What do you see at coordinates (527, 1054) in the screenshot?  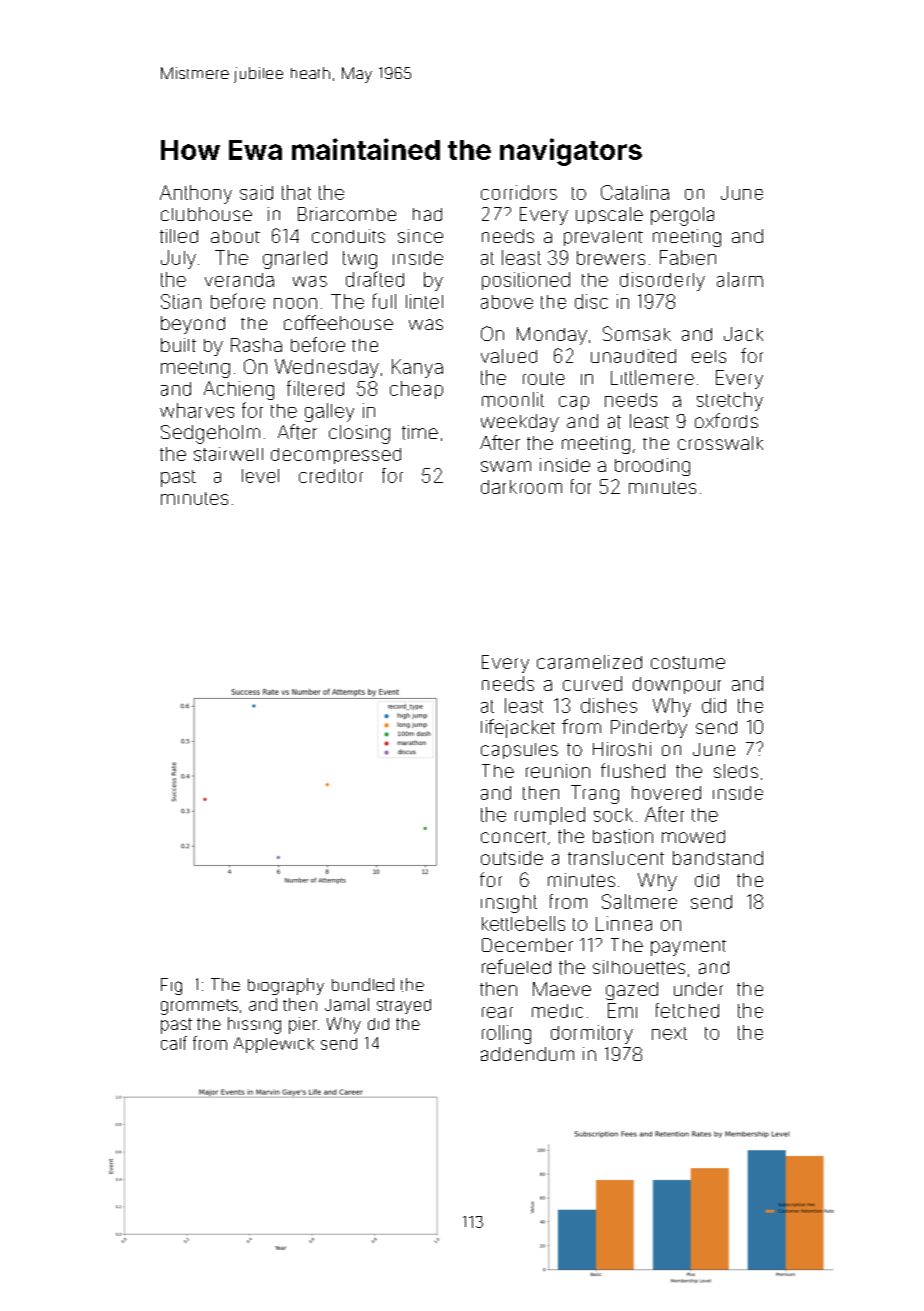 I see `addendum` at bounding box center [527, 1054].
